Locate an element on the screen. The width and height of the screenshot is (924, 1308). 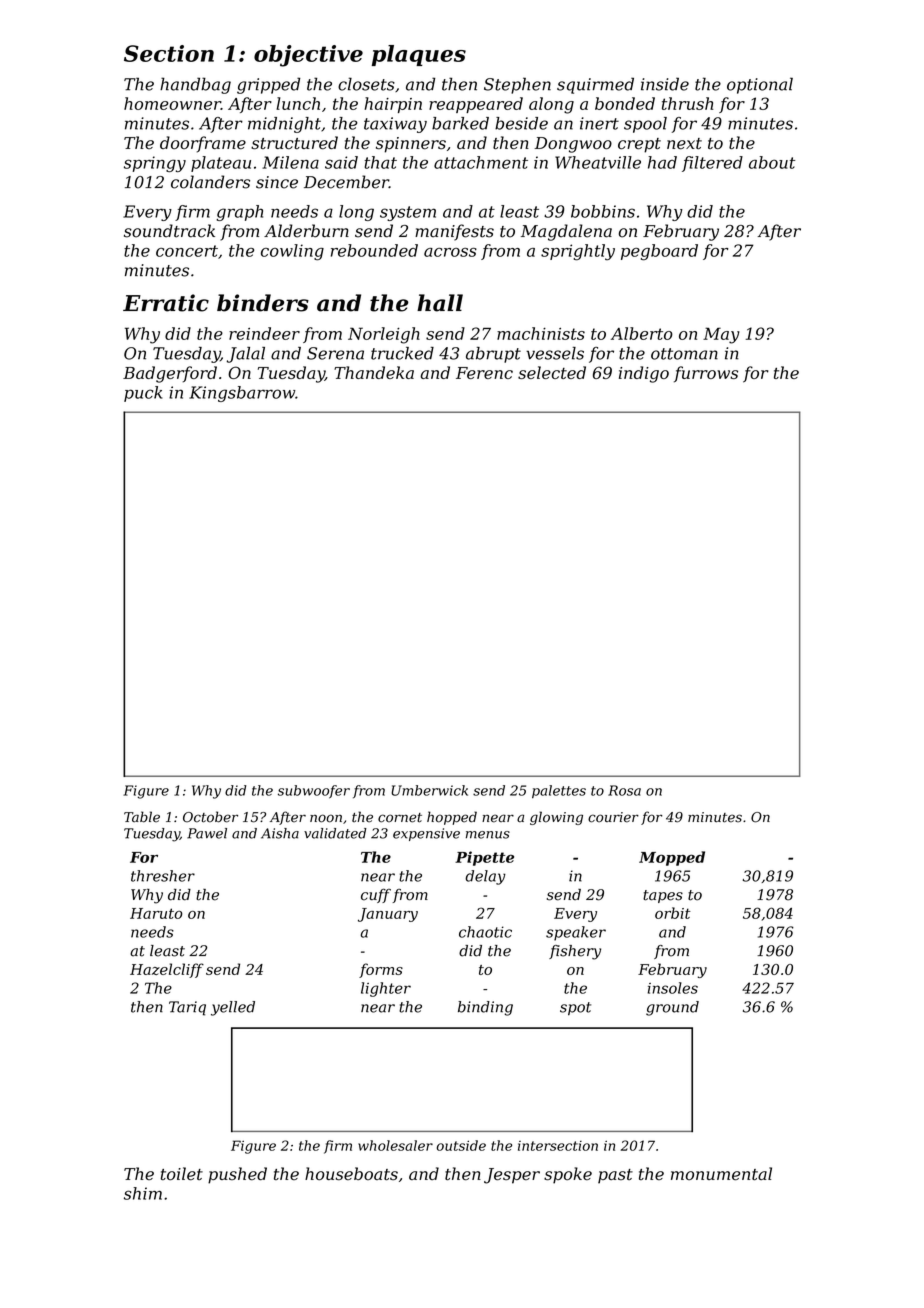
optional is located at coordinates (760, 85).
